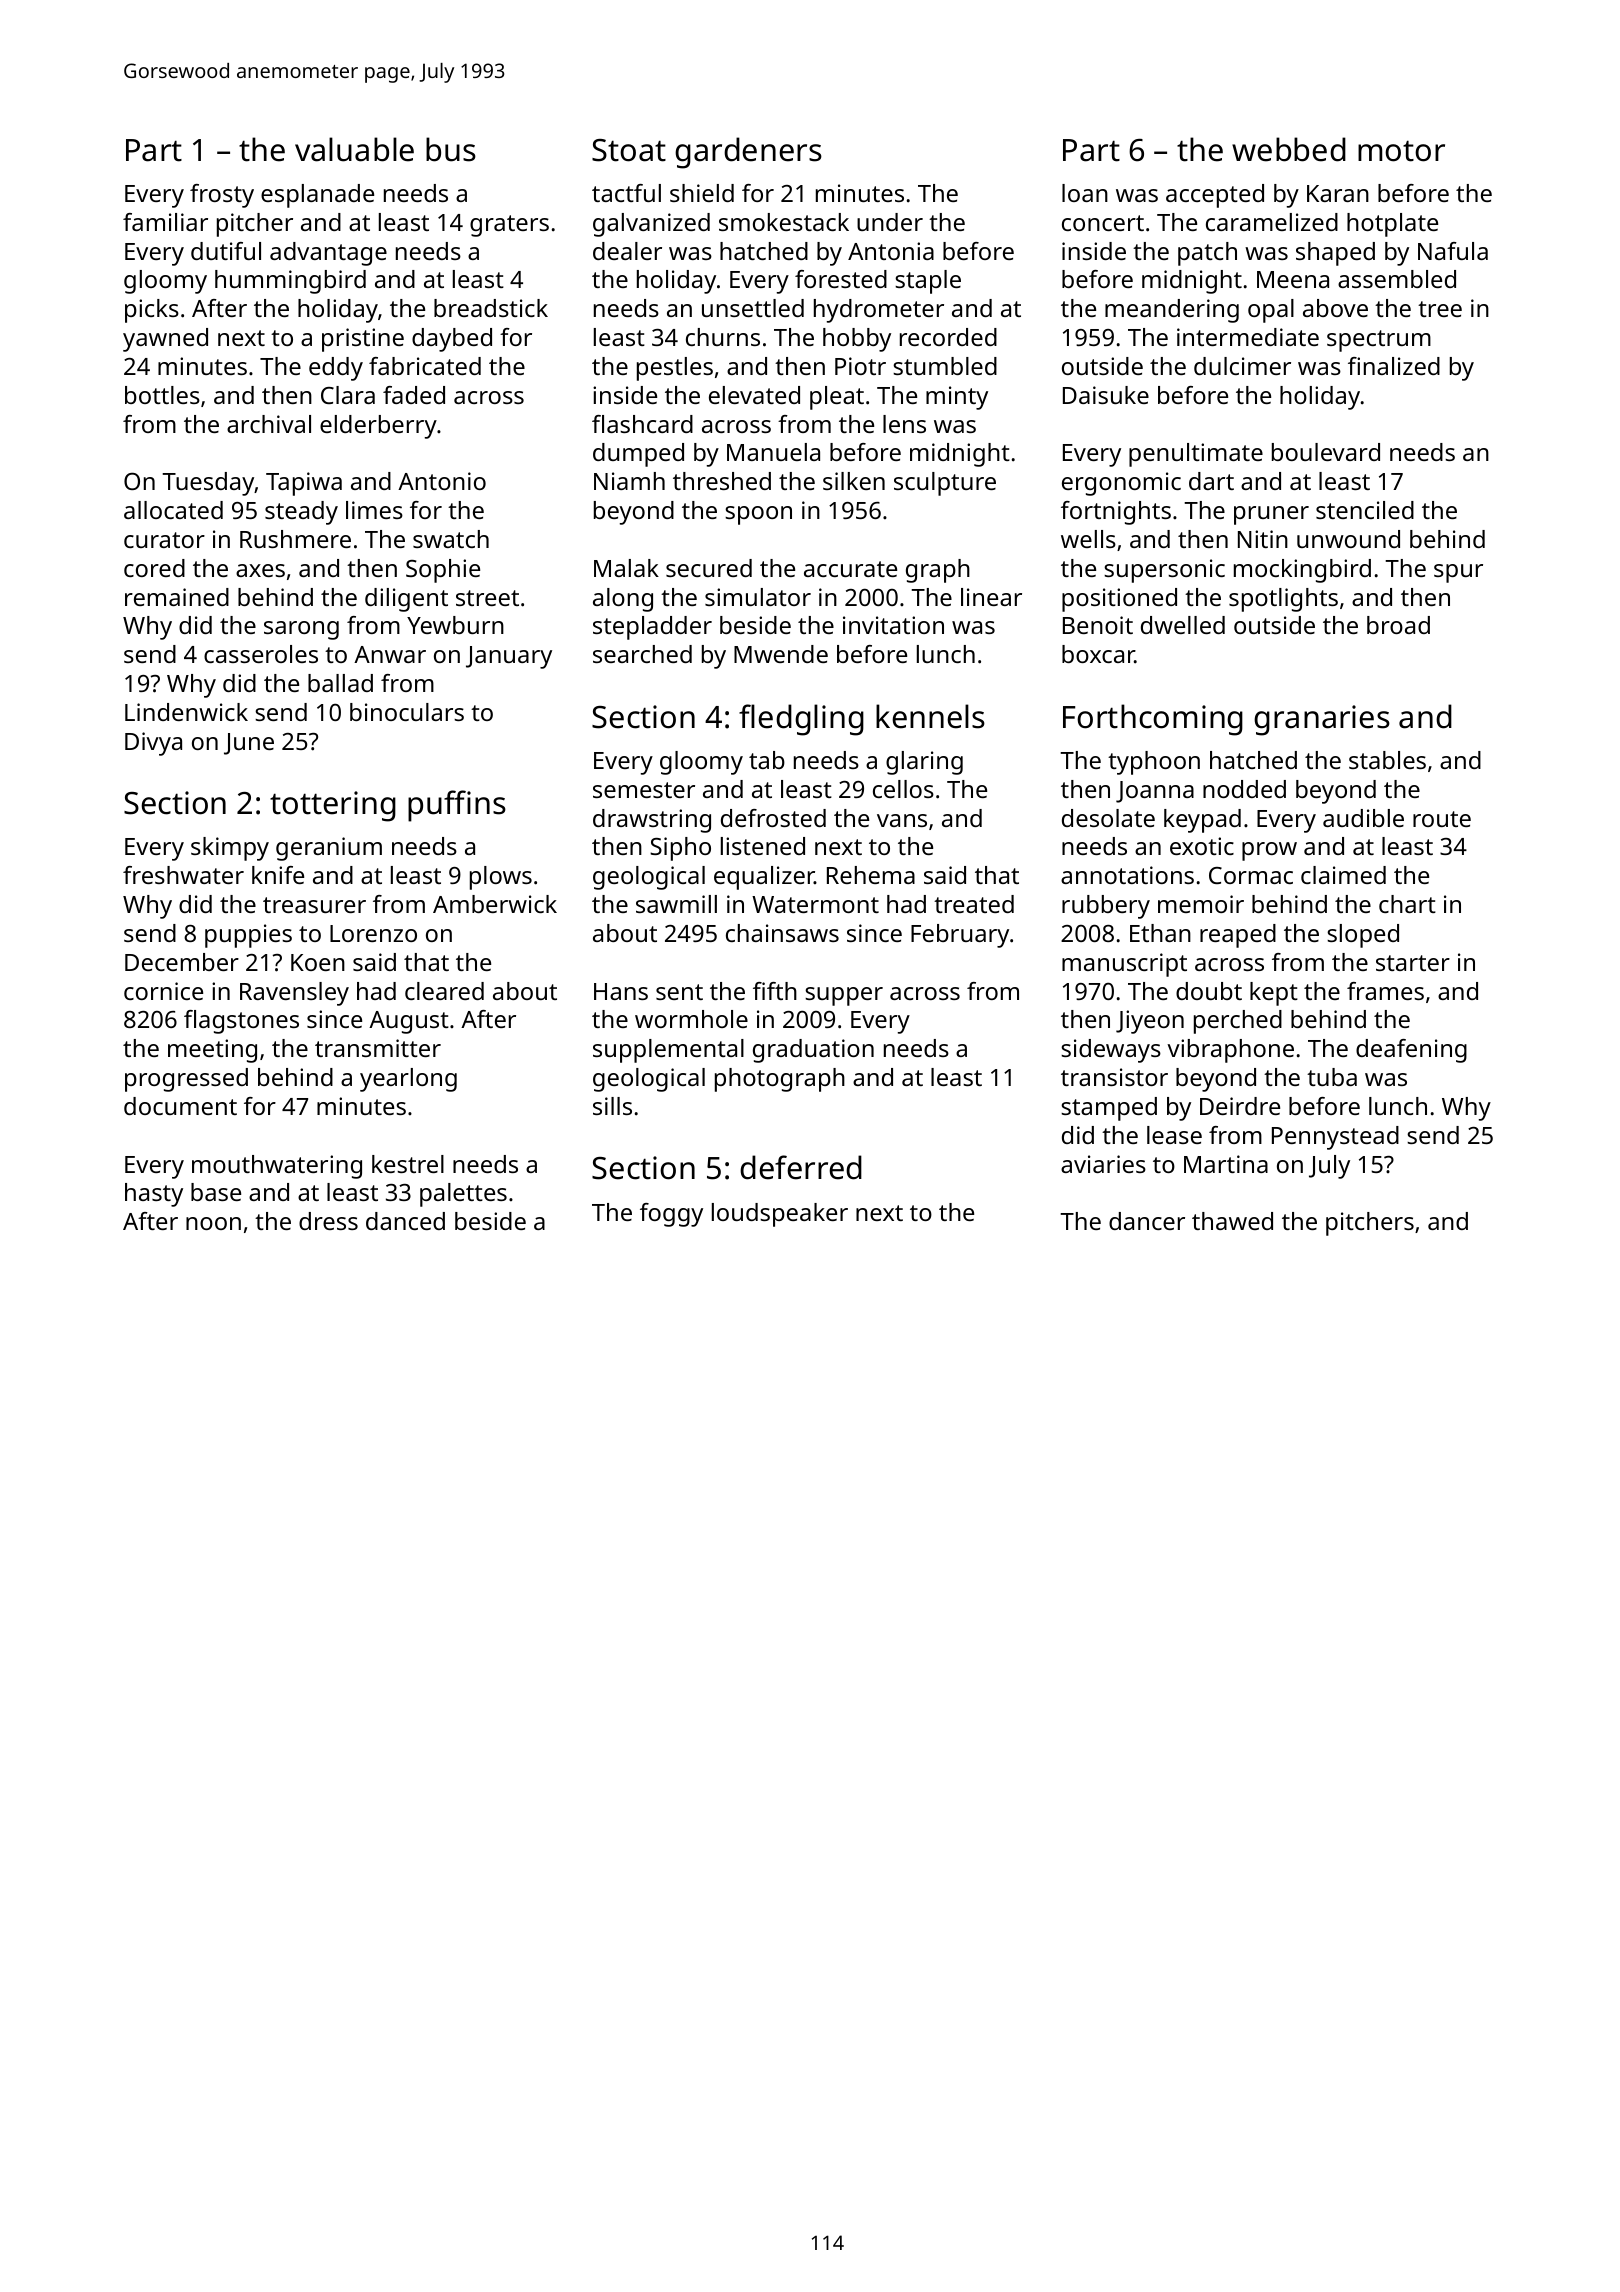 The image size is (1620, 2292). What do you see at coordinates (1289, 149) in the image?
I see `webbed` at bounding box center [1289, 149].
